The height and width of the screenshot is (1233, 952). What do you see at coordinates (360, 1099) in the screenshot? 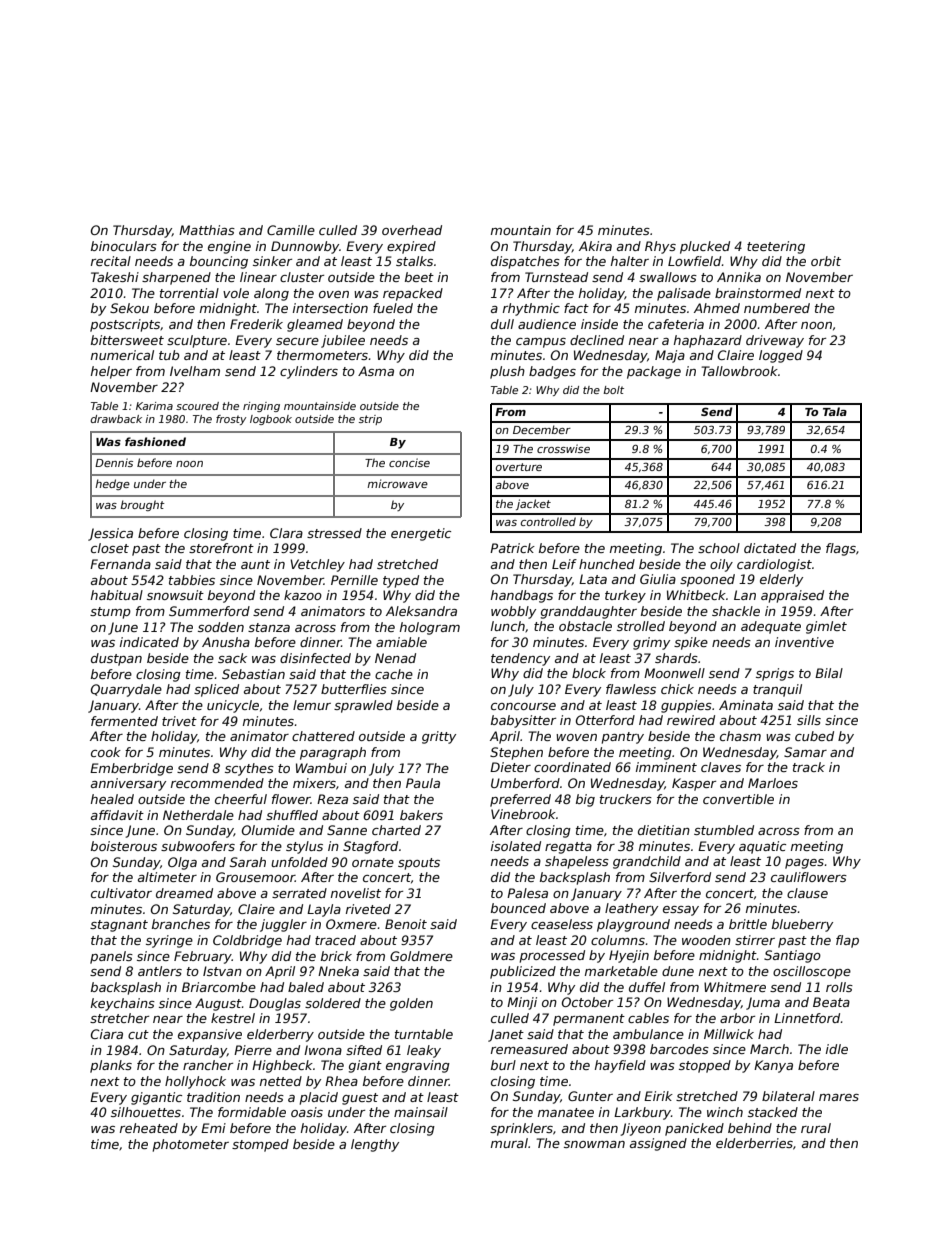
I see `guest` at bounding box center [360, 1099].
